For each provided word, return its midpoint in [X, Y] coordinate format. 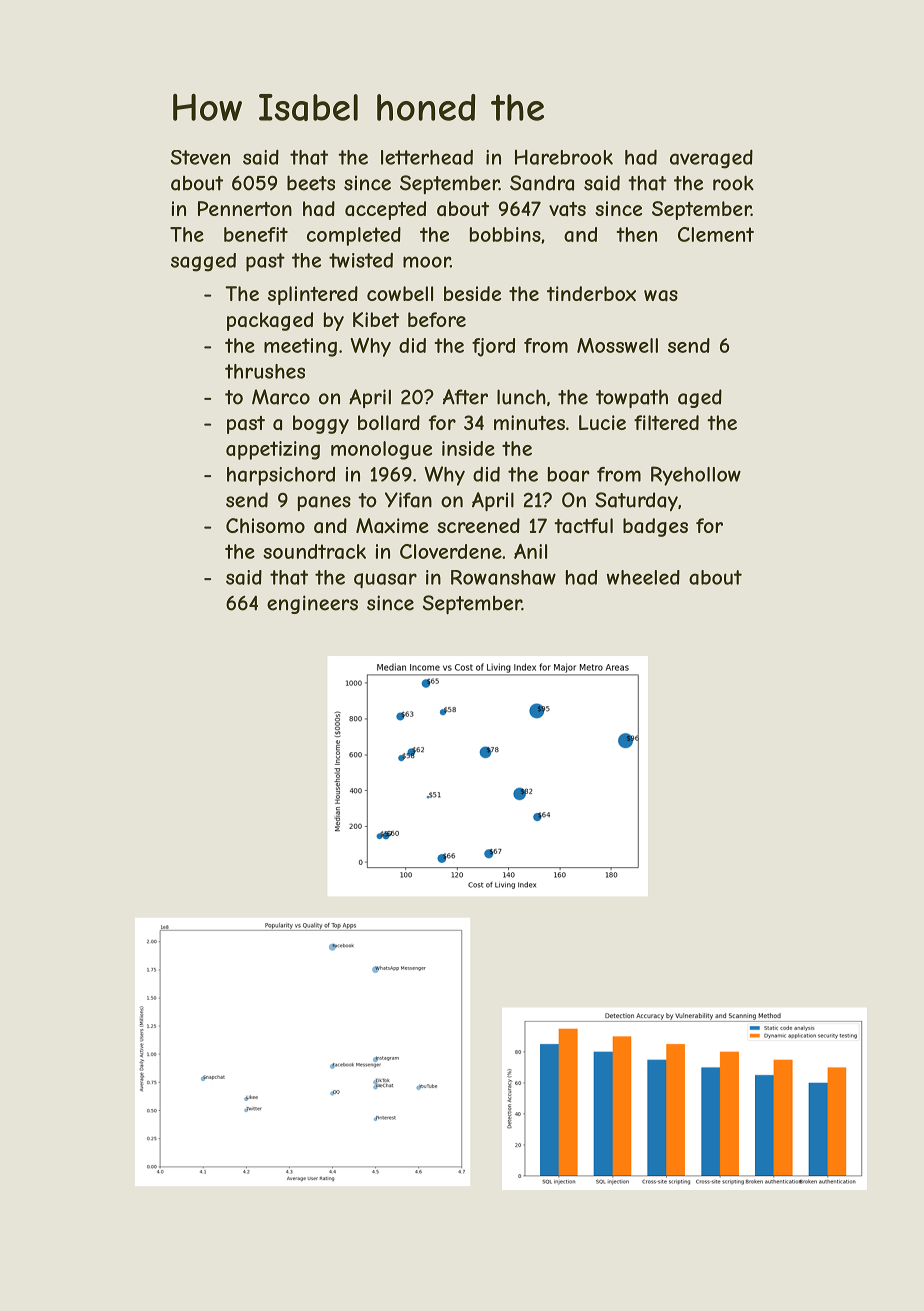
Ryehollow [696, 476]
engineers [312, 604]
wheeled [643, 577]
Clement [716, 234]
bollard [389, 423]
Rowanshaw [503, 577]
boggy [321, 424]
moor [426, 262]
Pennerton [245, 208]
